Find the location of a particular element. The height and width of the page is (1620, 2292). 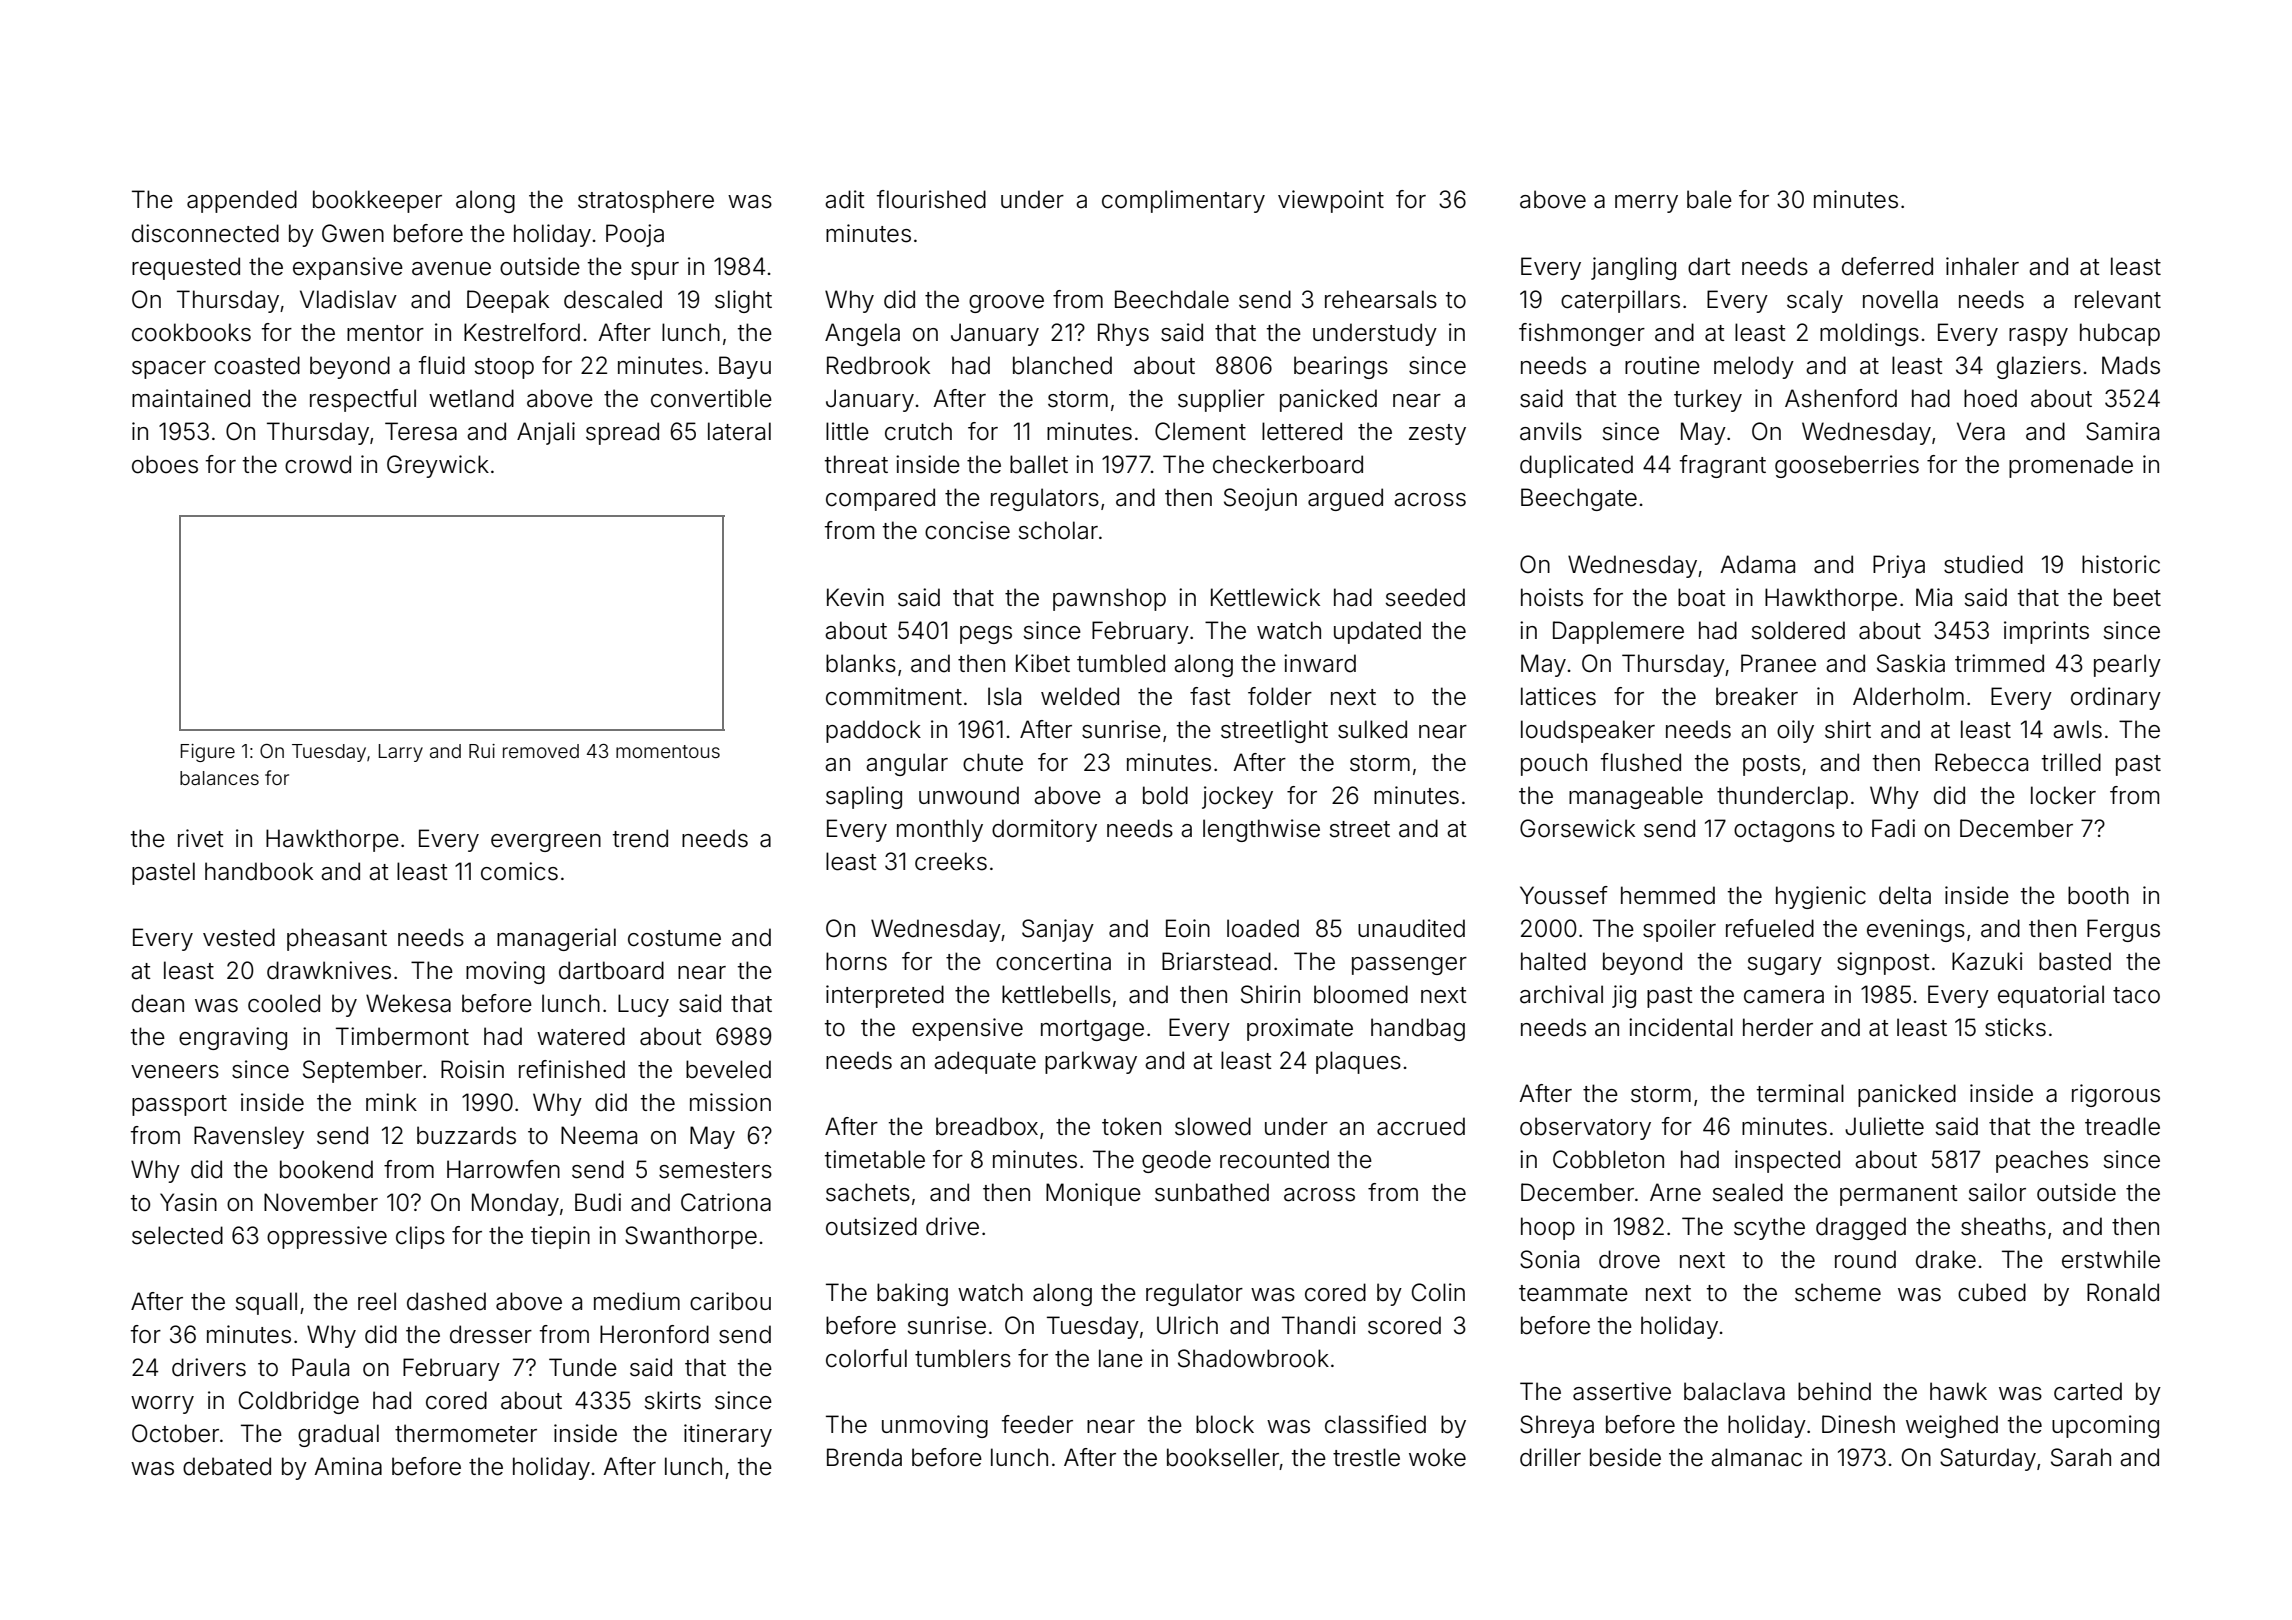

Brenda is located at coordinates (864, 1457).
